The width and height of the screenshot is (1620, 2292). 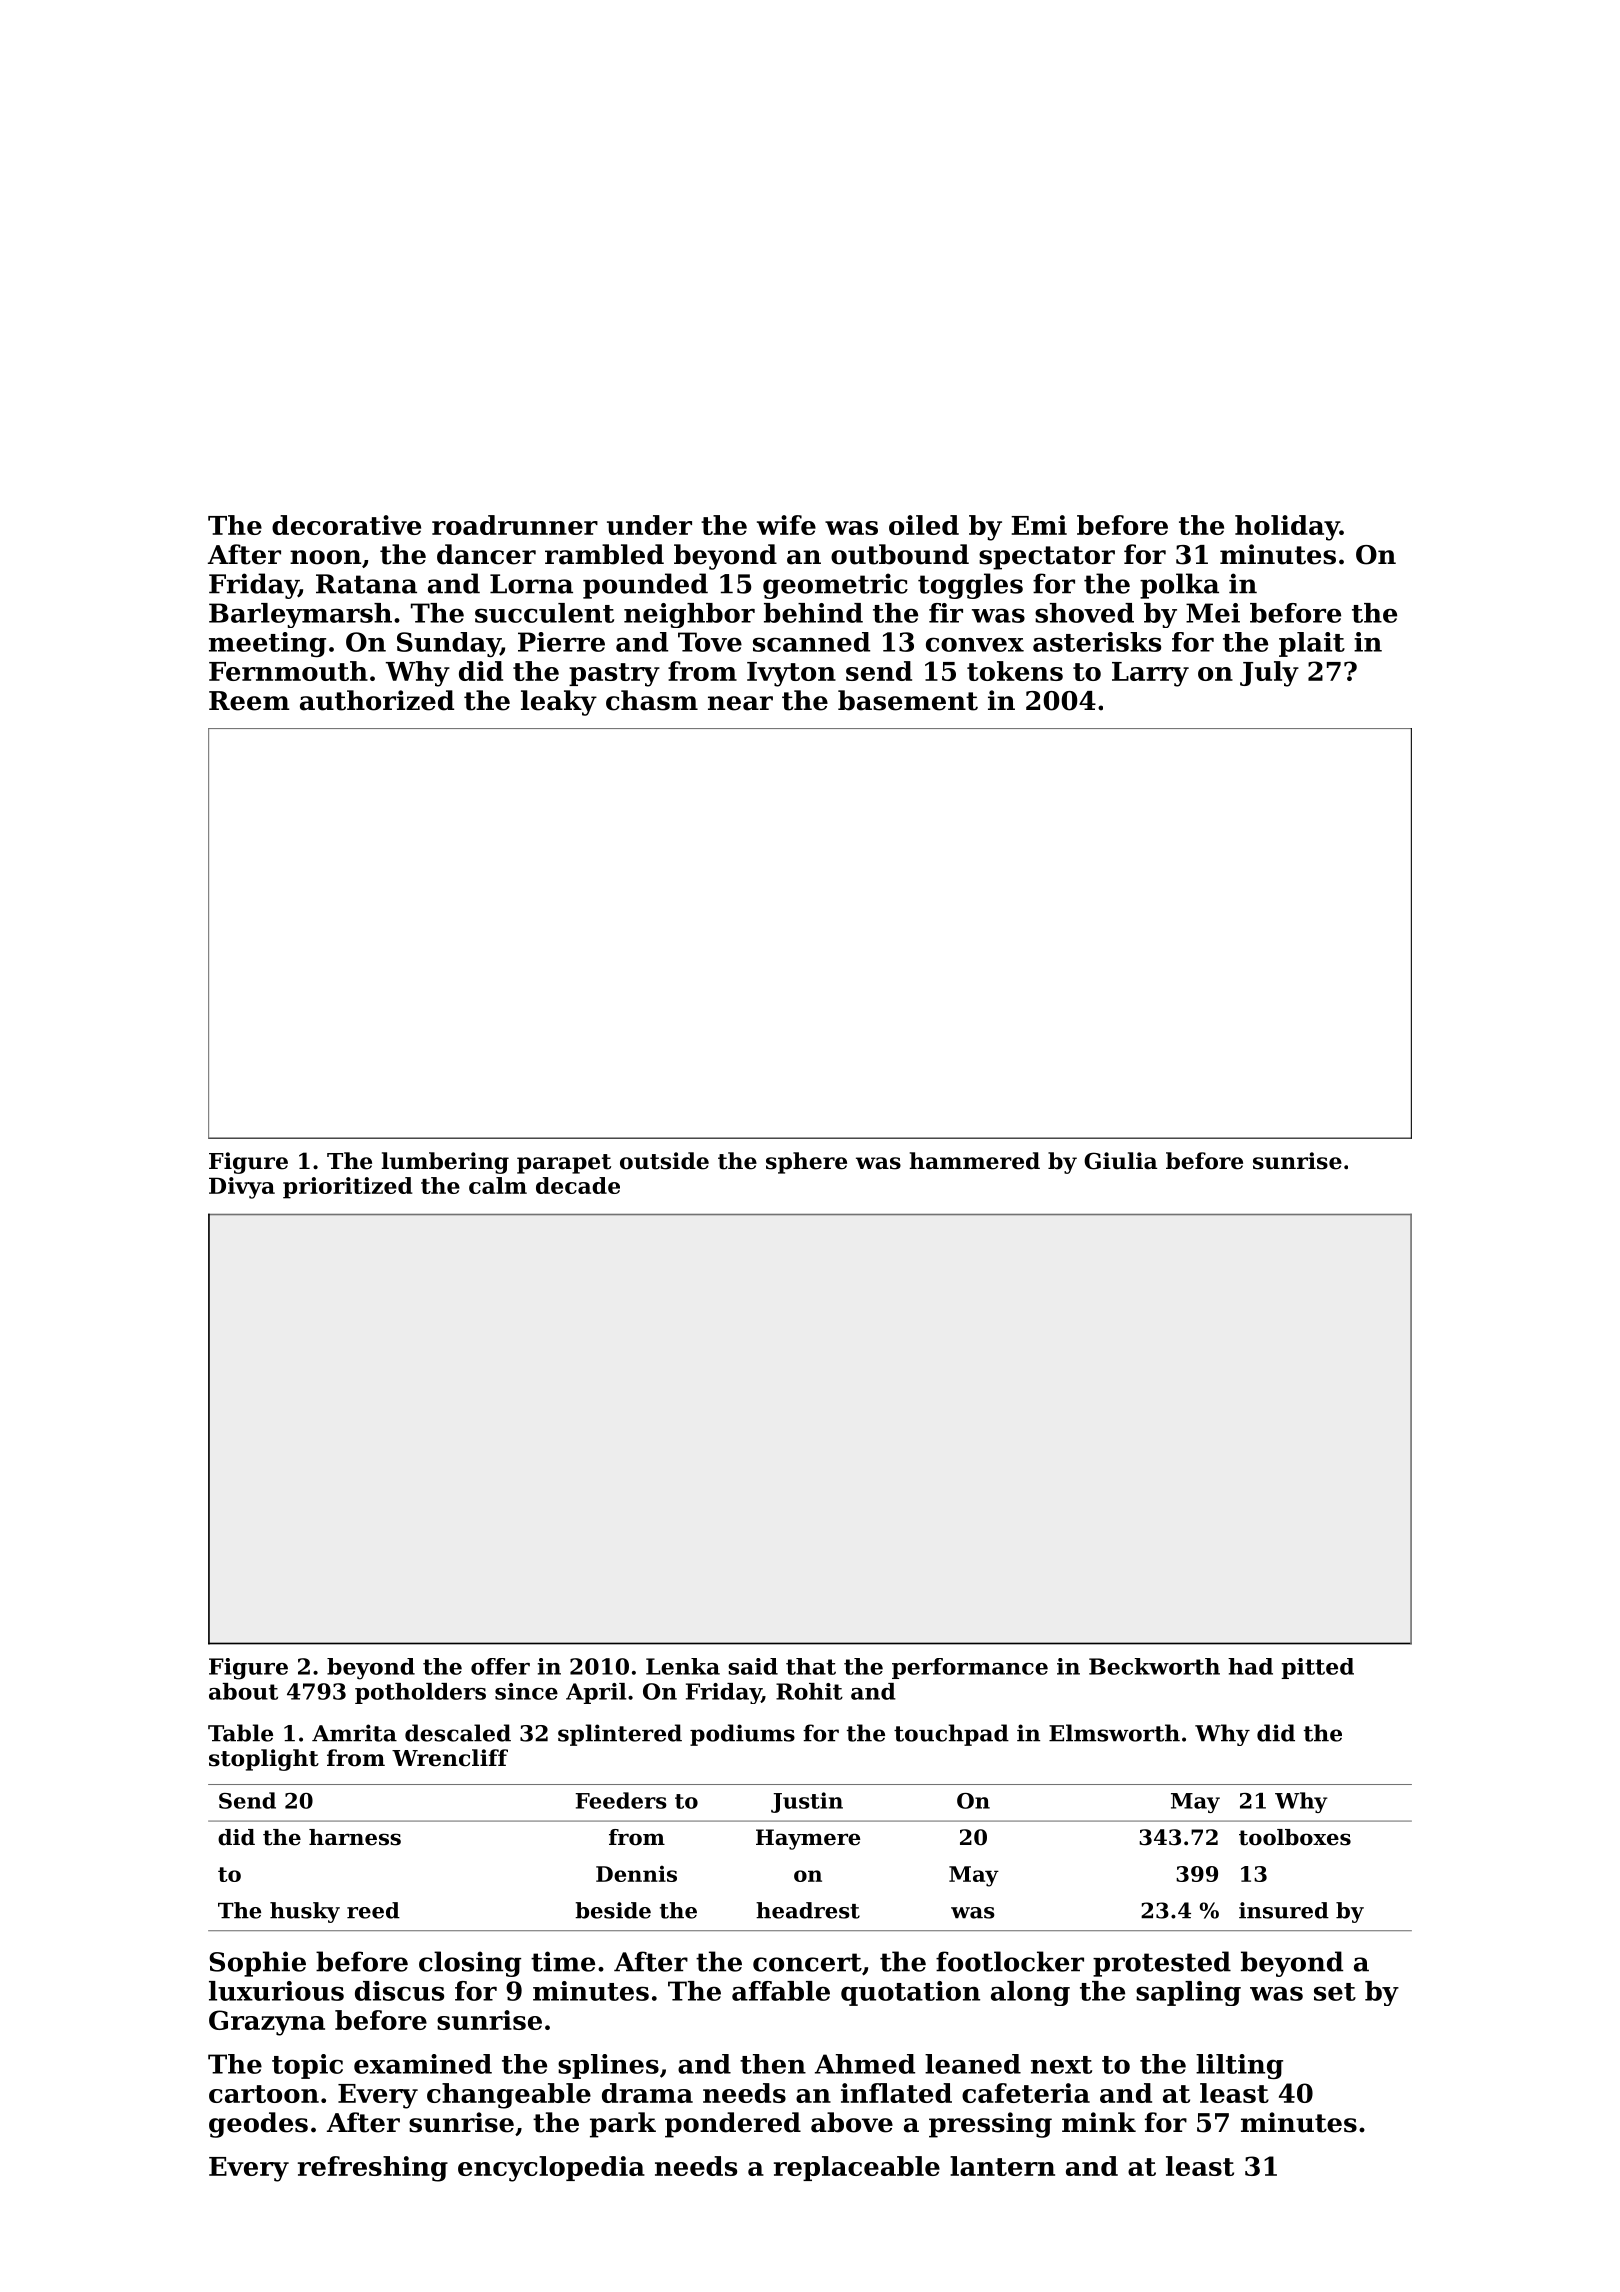 What do you see at coordinates (806, 1163) in the screenshot?
I see `sphere` at bounding box center [806, 1163].
